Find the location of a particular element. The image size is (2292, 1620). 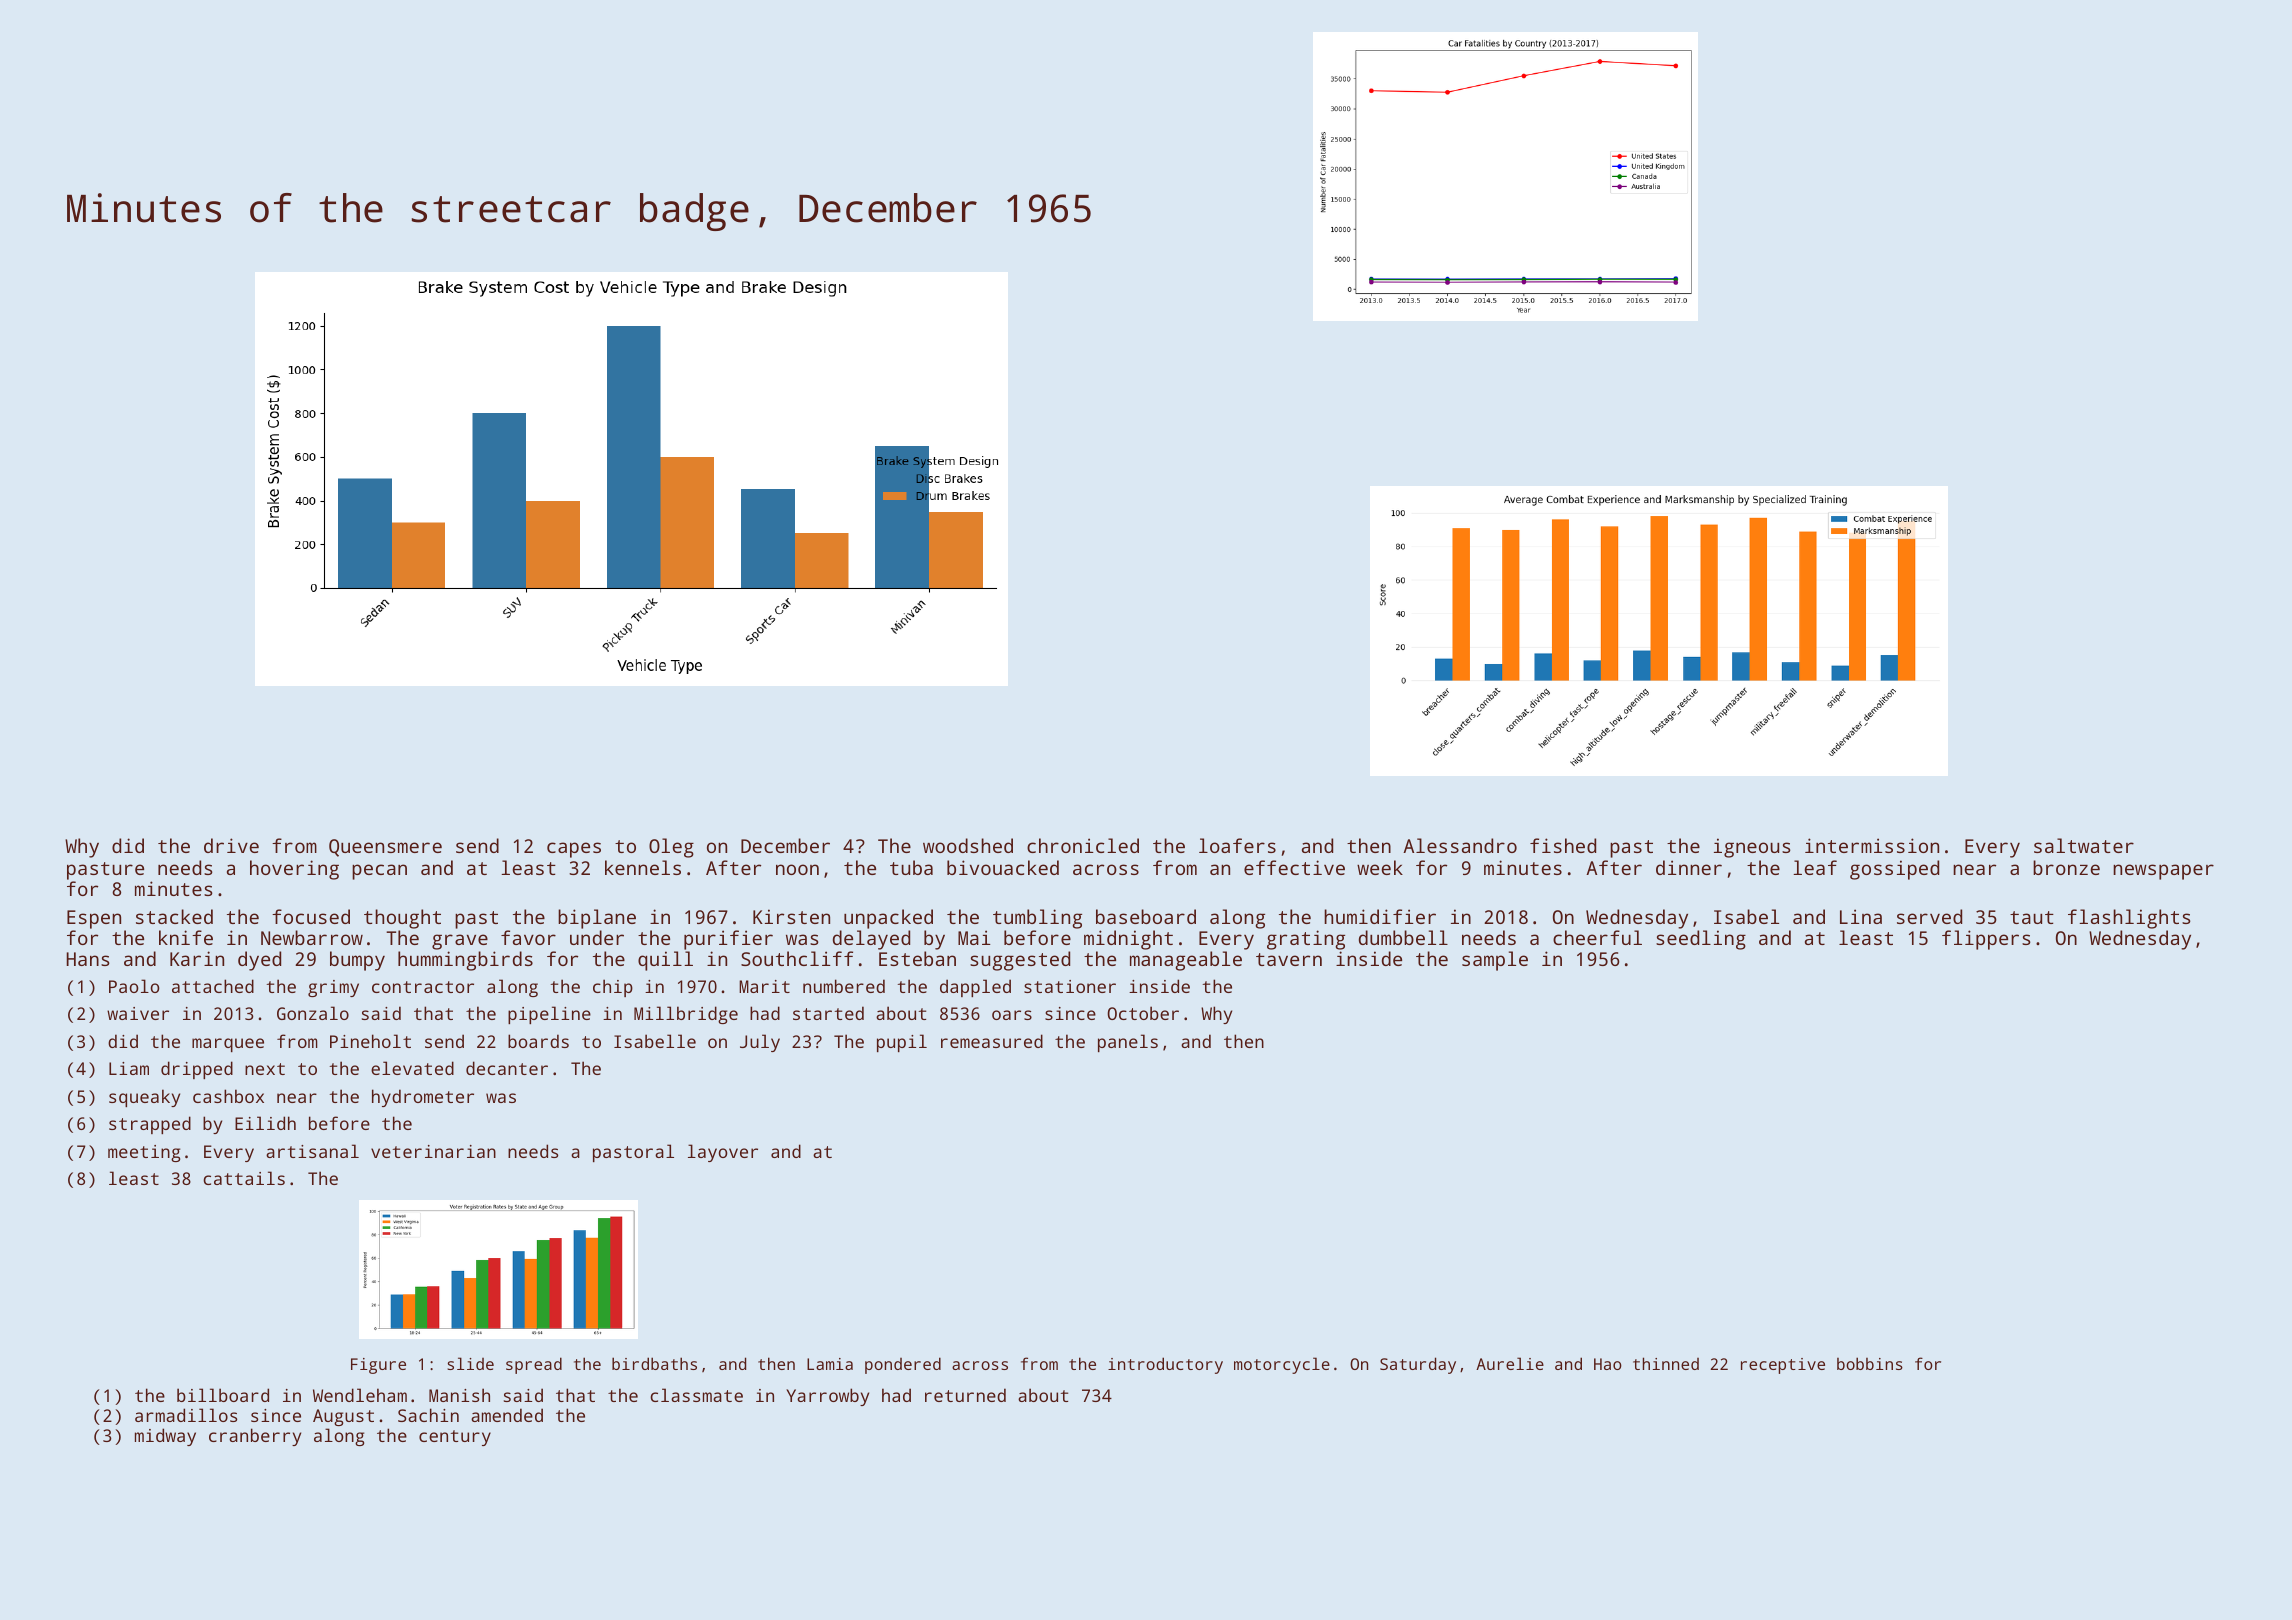

century is located at coordinates (455, 1438).
